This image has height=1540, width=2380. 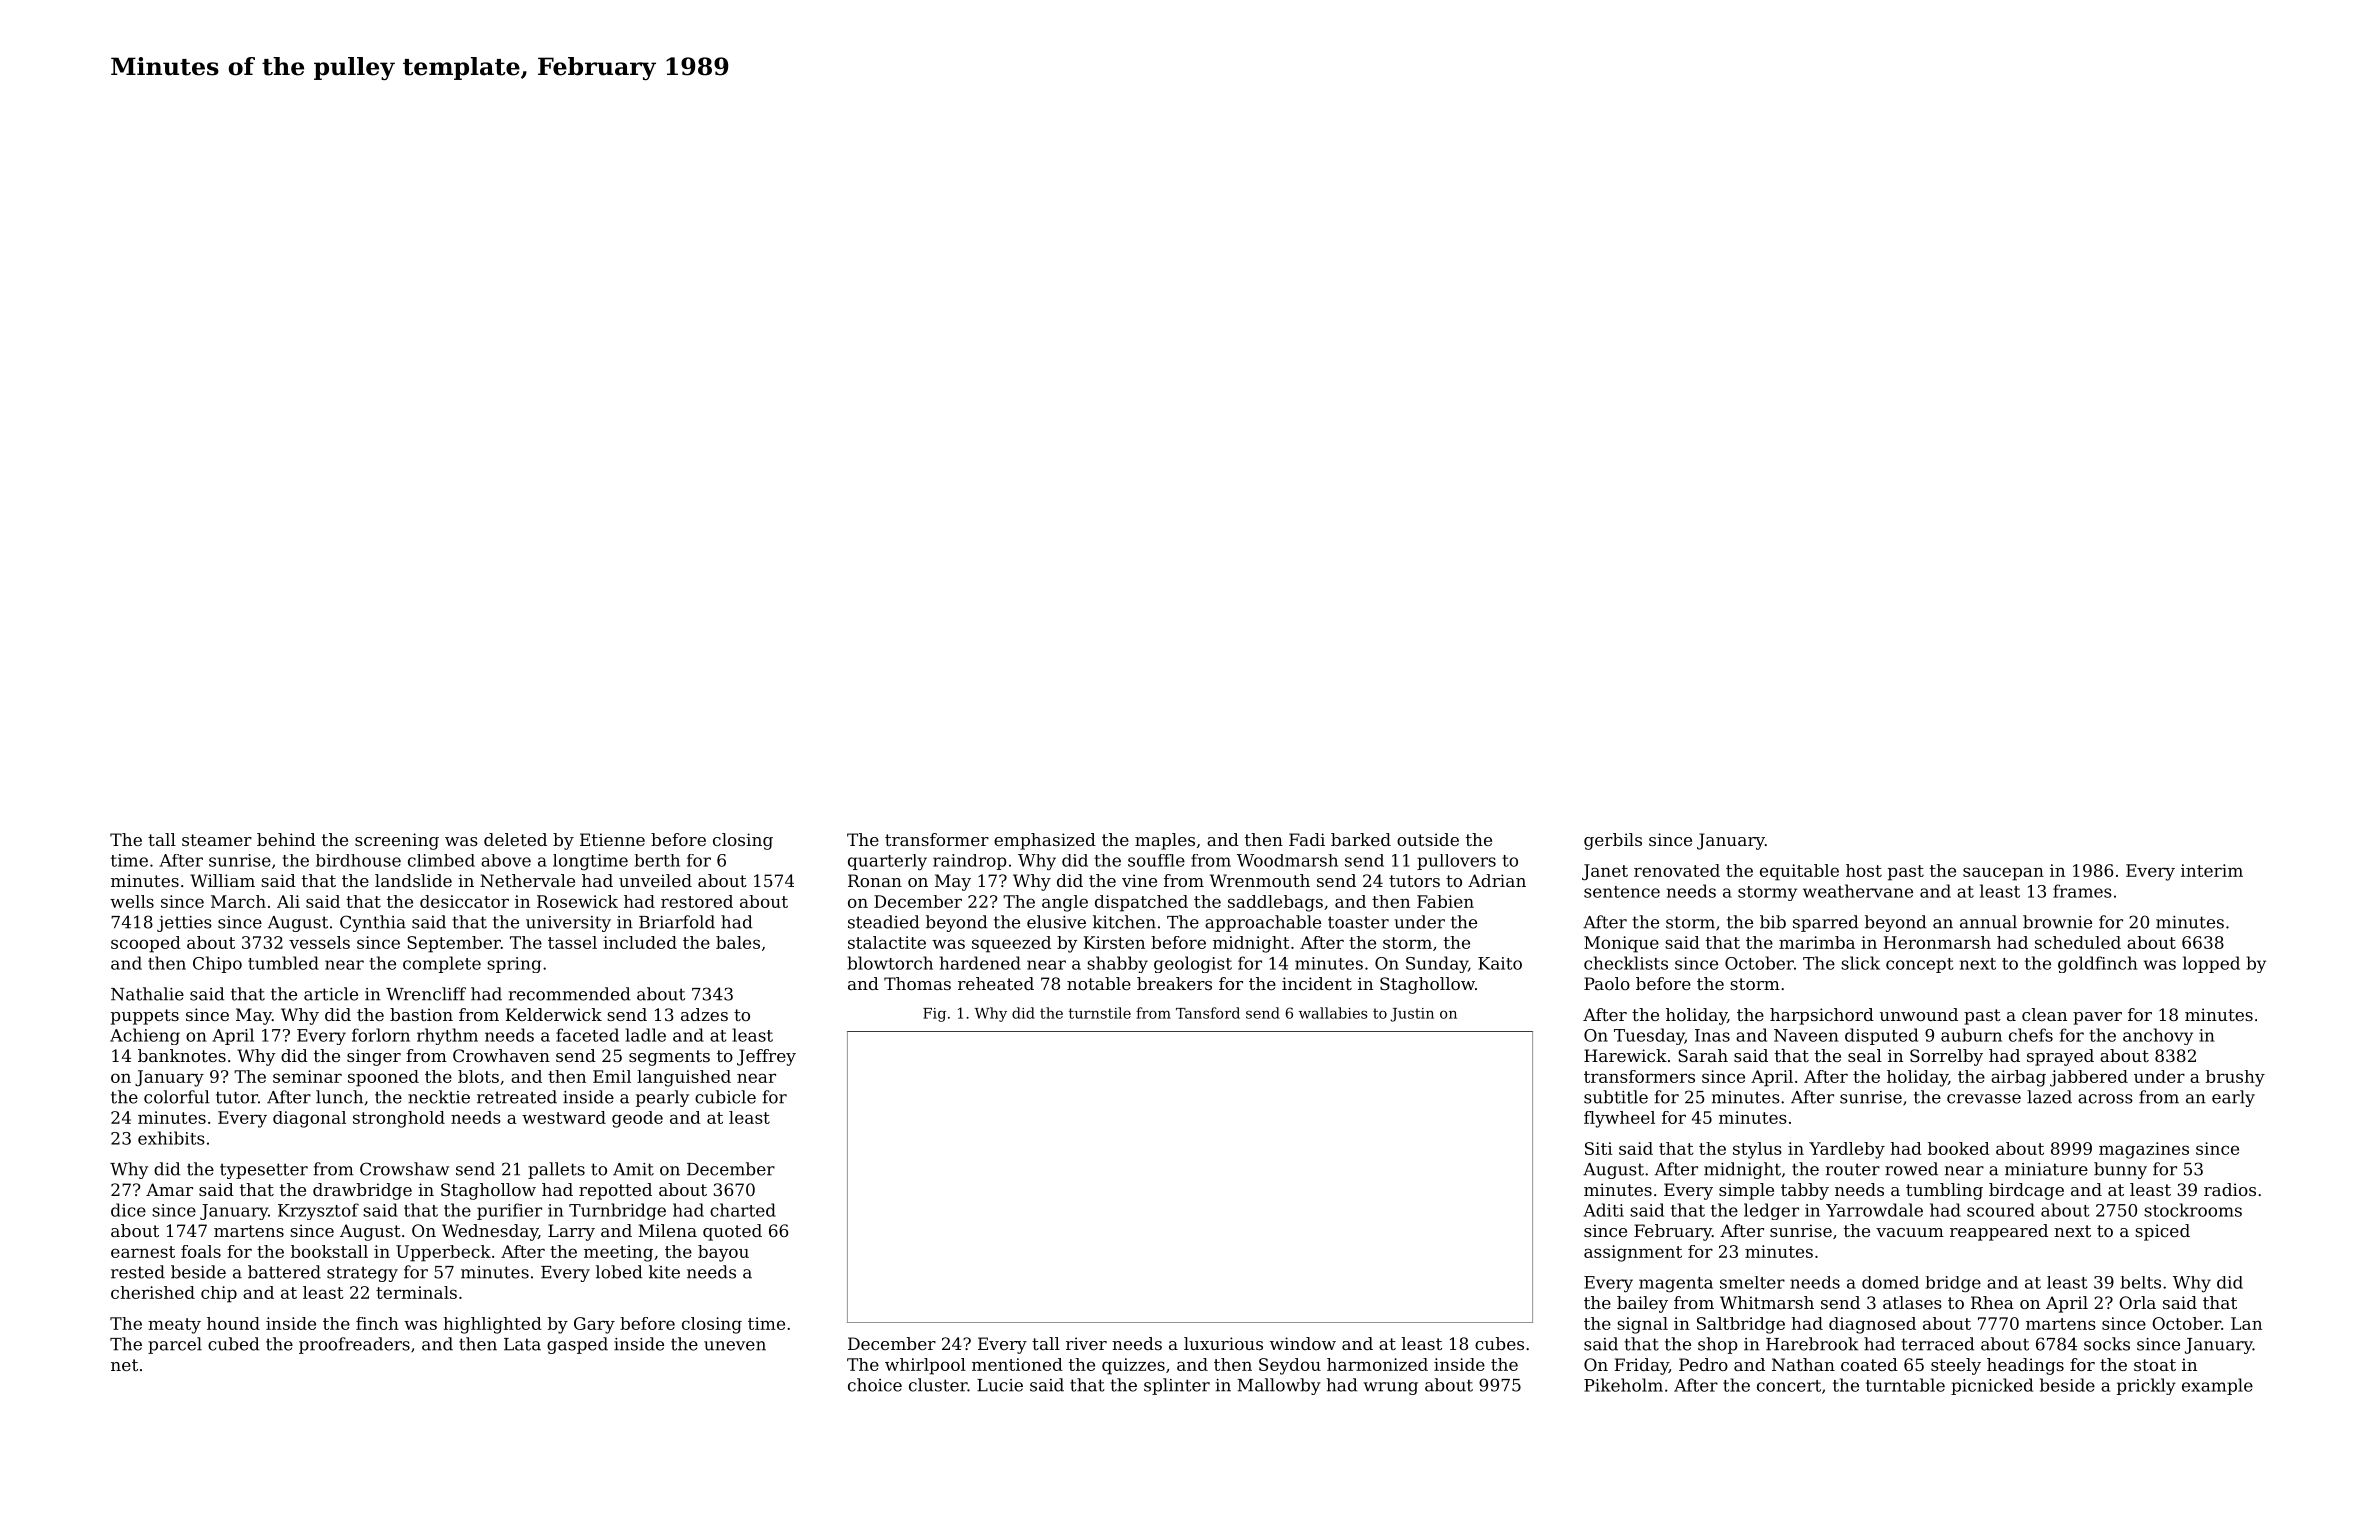 What do you see at coordinates (2235, 1078) in the image?
I see `brushy` at bounding box center [2235, 1078].
